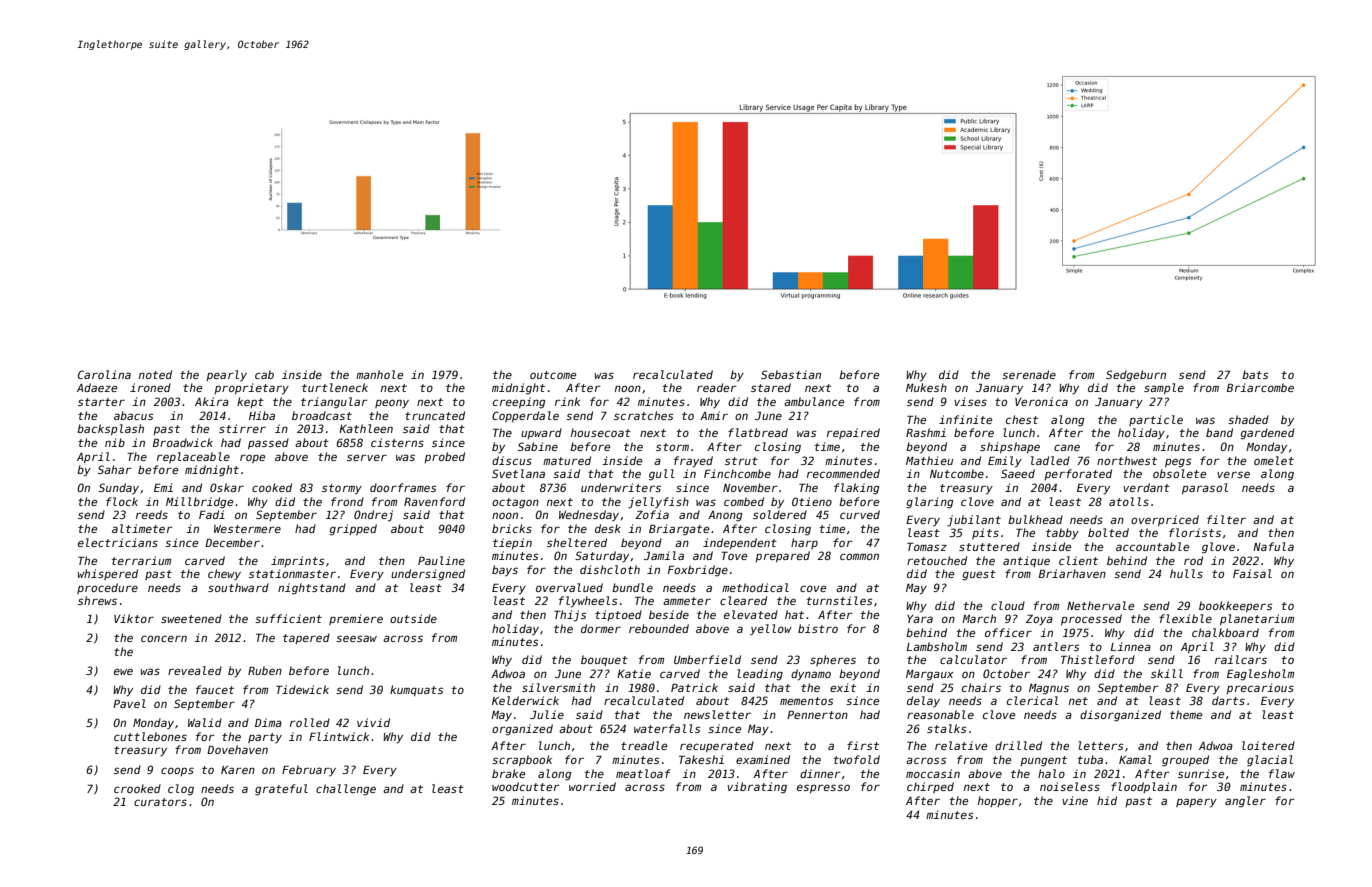  Describe the element at coordinates (863, 745) in the screenshot. I see `first` at that location.
